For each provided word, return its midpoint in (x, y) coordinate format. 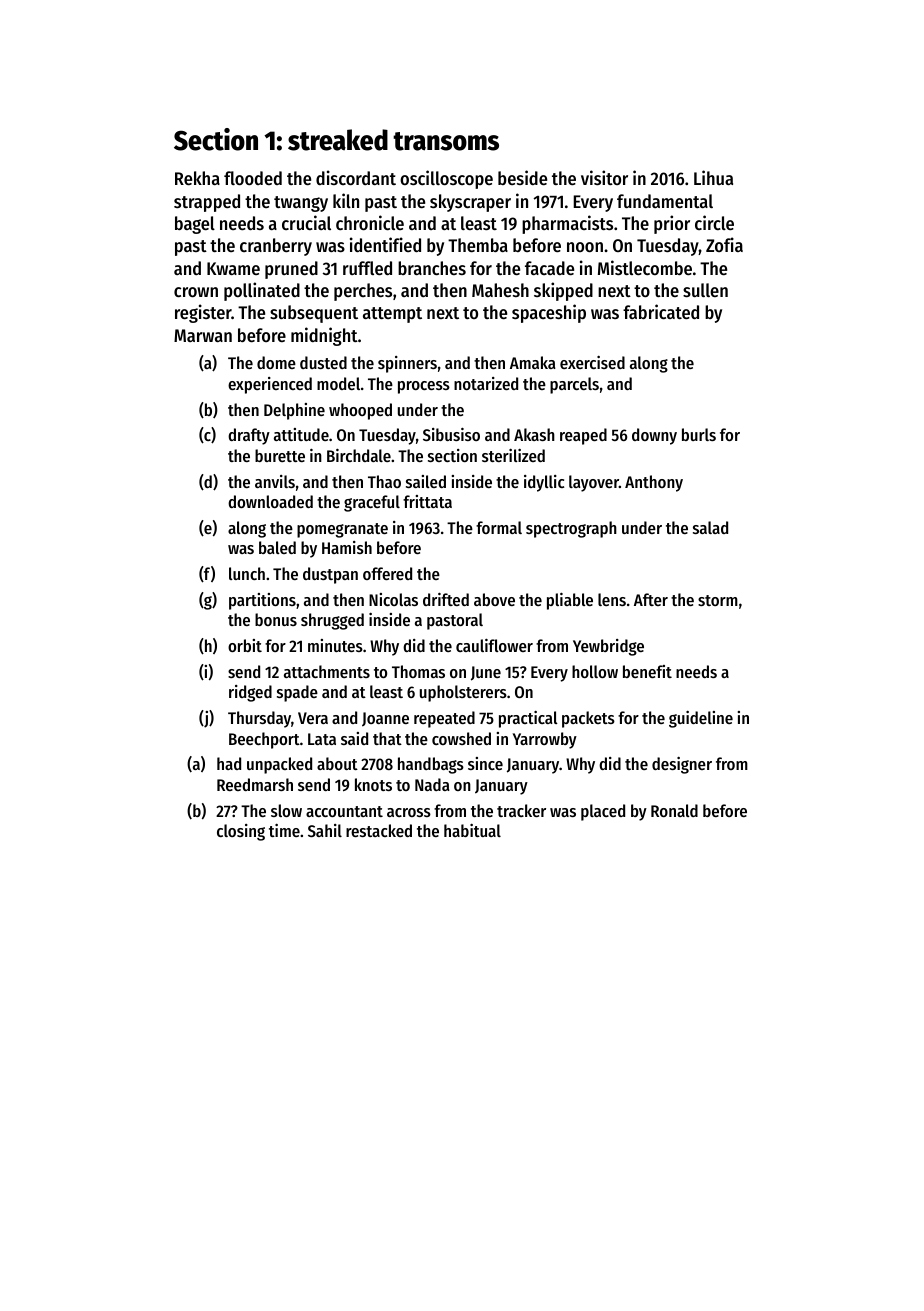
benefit (647, 671)
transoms (446, 141)
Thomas (418, 671)
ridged (250, 693)
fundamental (665, 201)
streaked (338, 140)
